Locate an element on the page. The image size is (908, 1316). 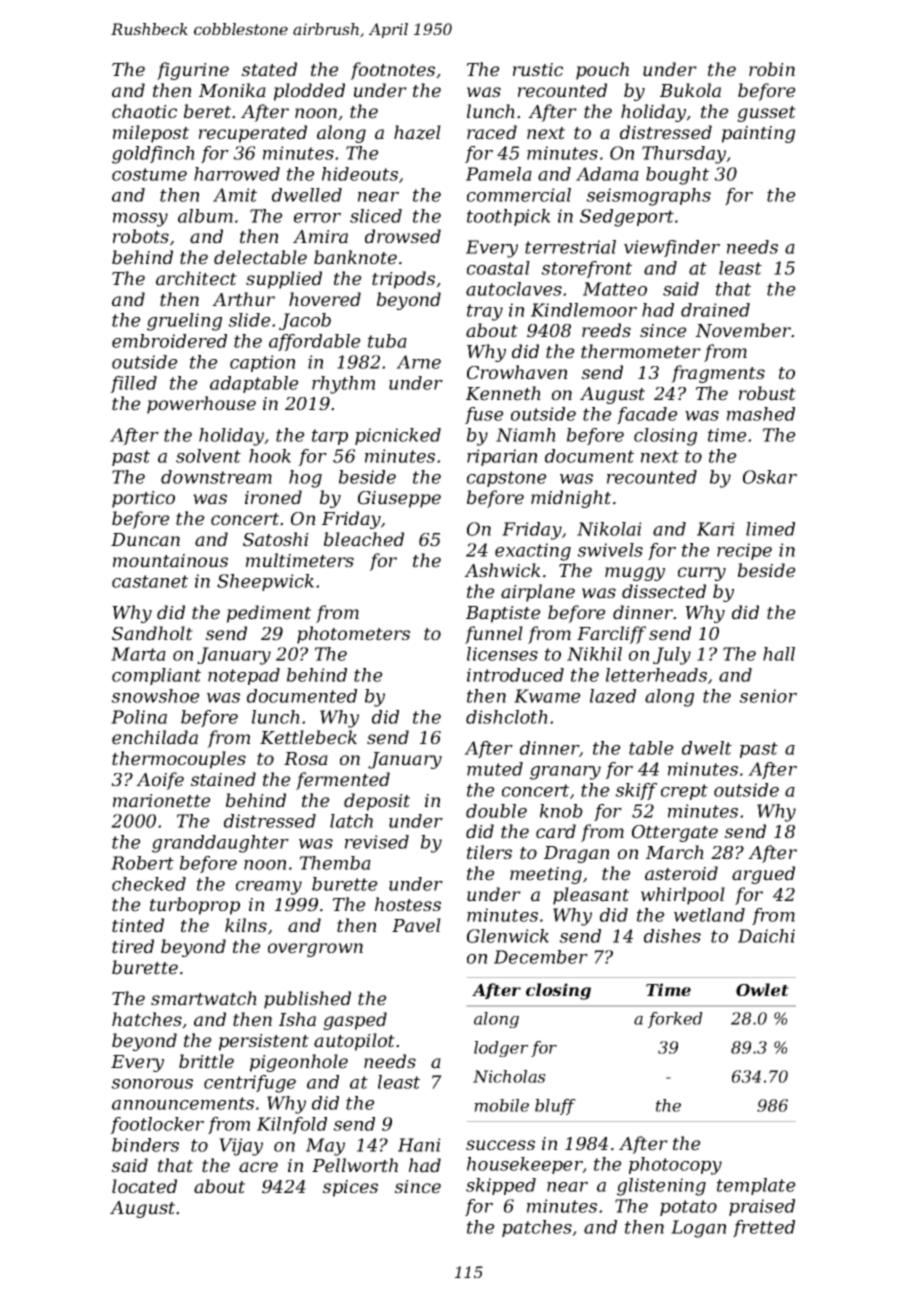
lazed is located at coordinates (613, 696).
